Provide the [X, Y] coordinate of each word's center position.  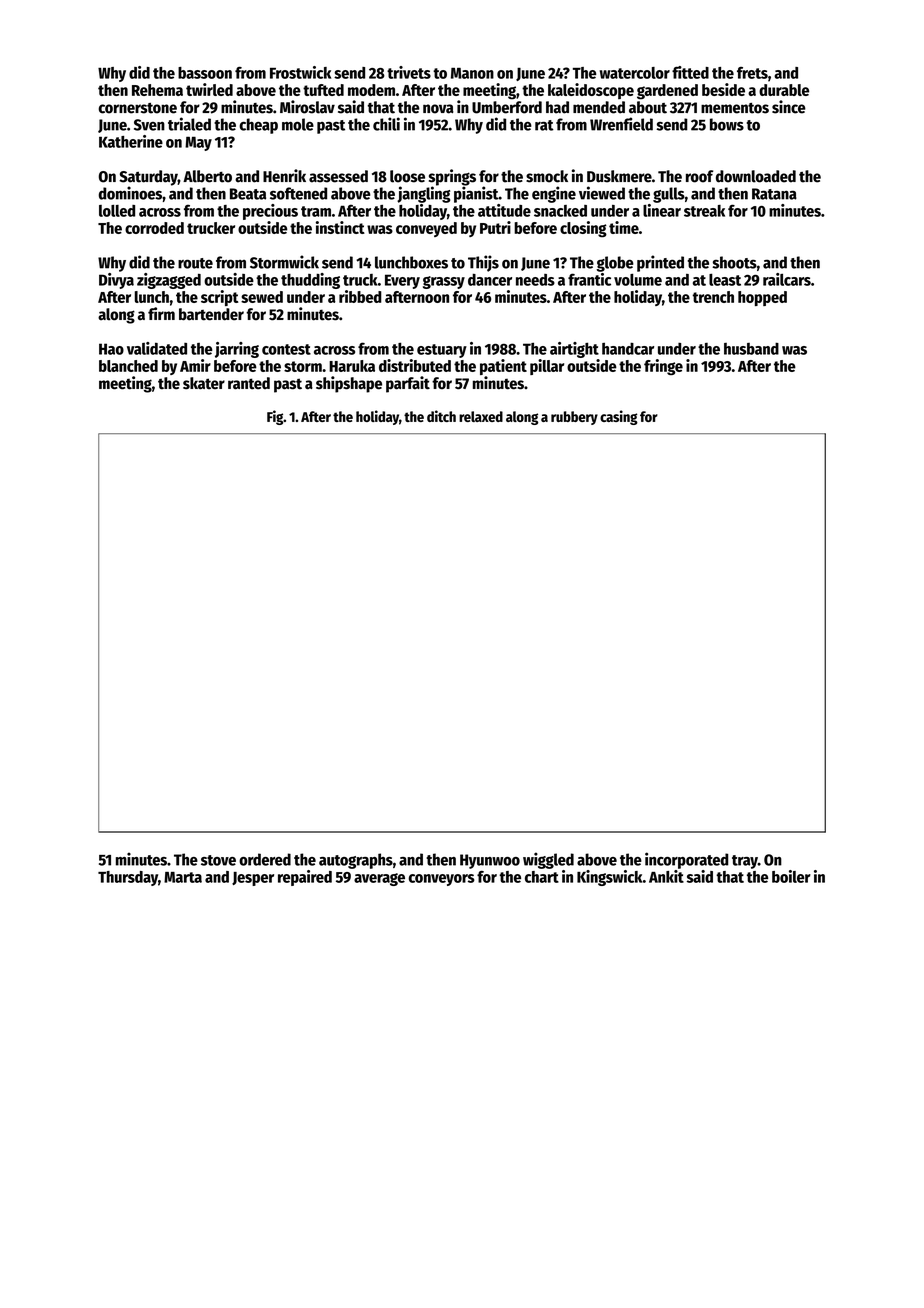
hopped [762, 298]
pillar [547, 367]
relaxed [481, 416]
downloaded [756, 176]
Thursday [128, 878]
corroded [154, 228]
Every [402, 281]
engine [554, 194]
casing [619, 417]
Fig [275, 417]
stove [218, 860]
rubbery [574, 418]
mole [298, 124]
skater [204, 383]
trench [713, 297]
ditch [441, 416]
